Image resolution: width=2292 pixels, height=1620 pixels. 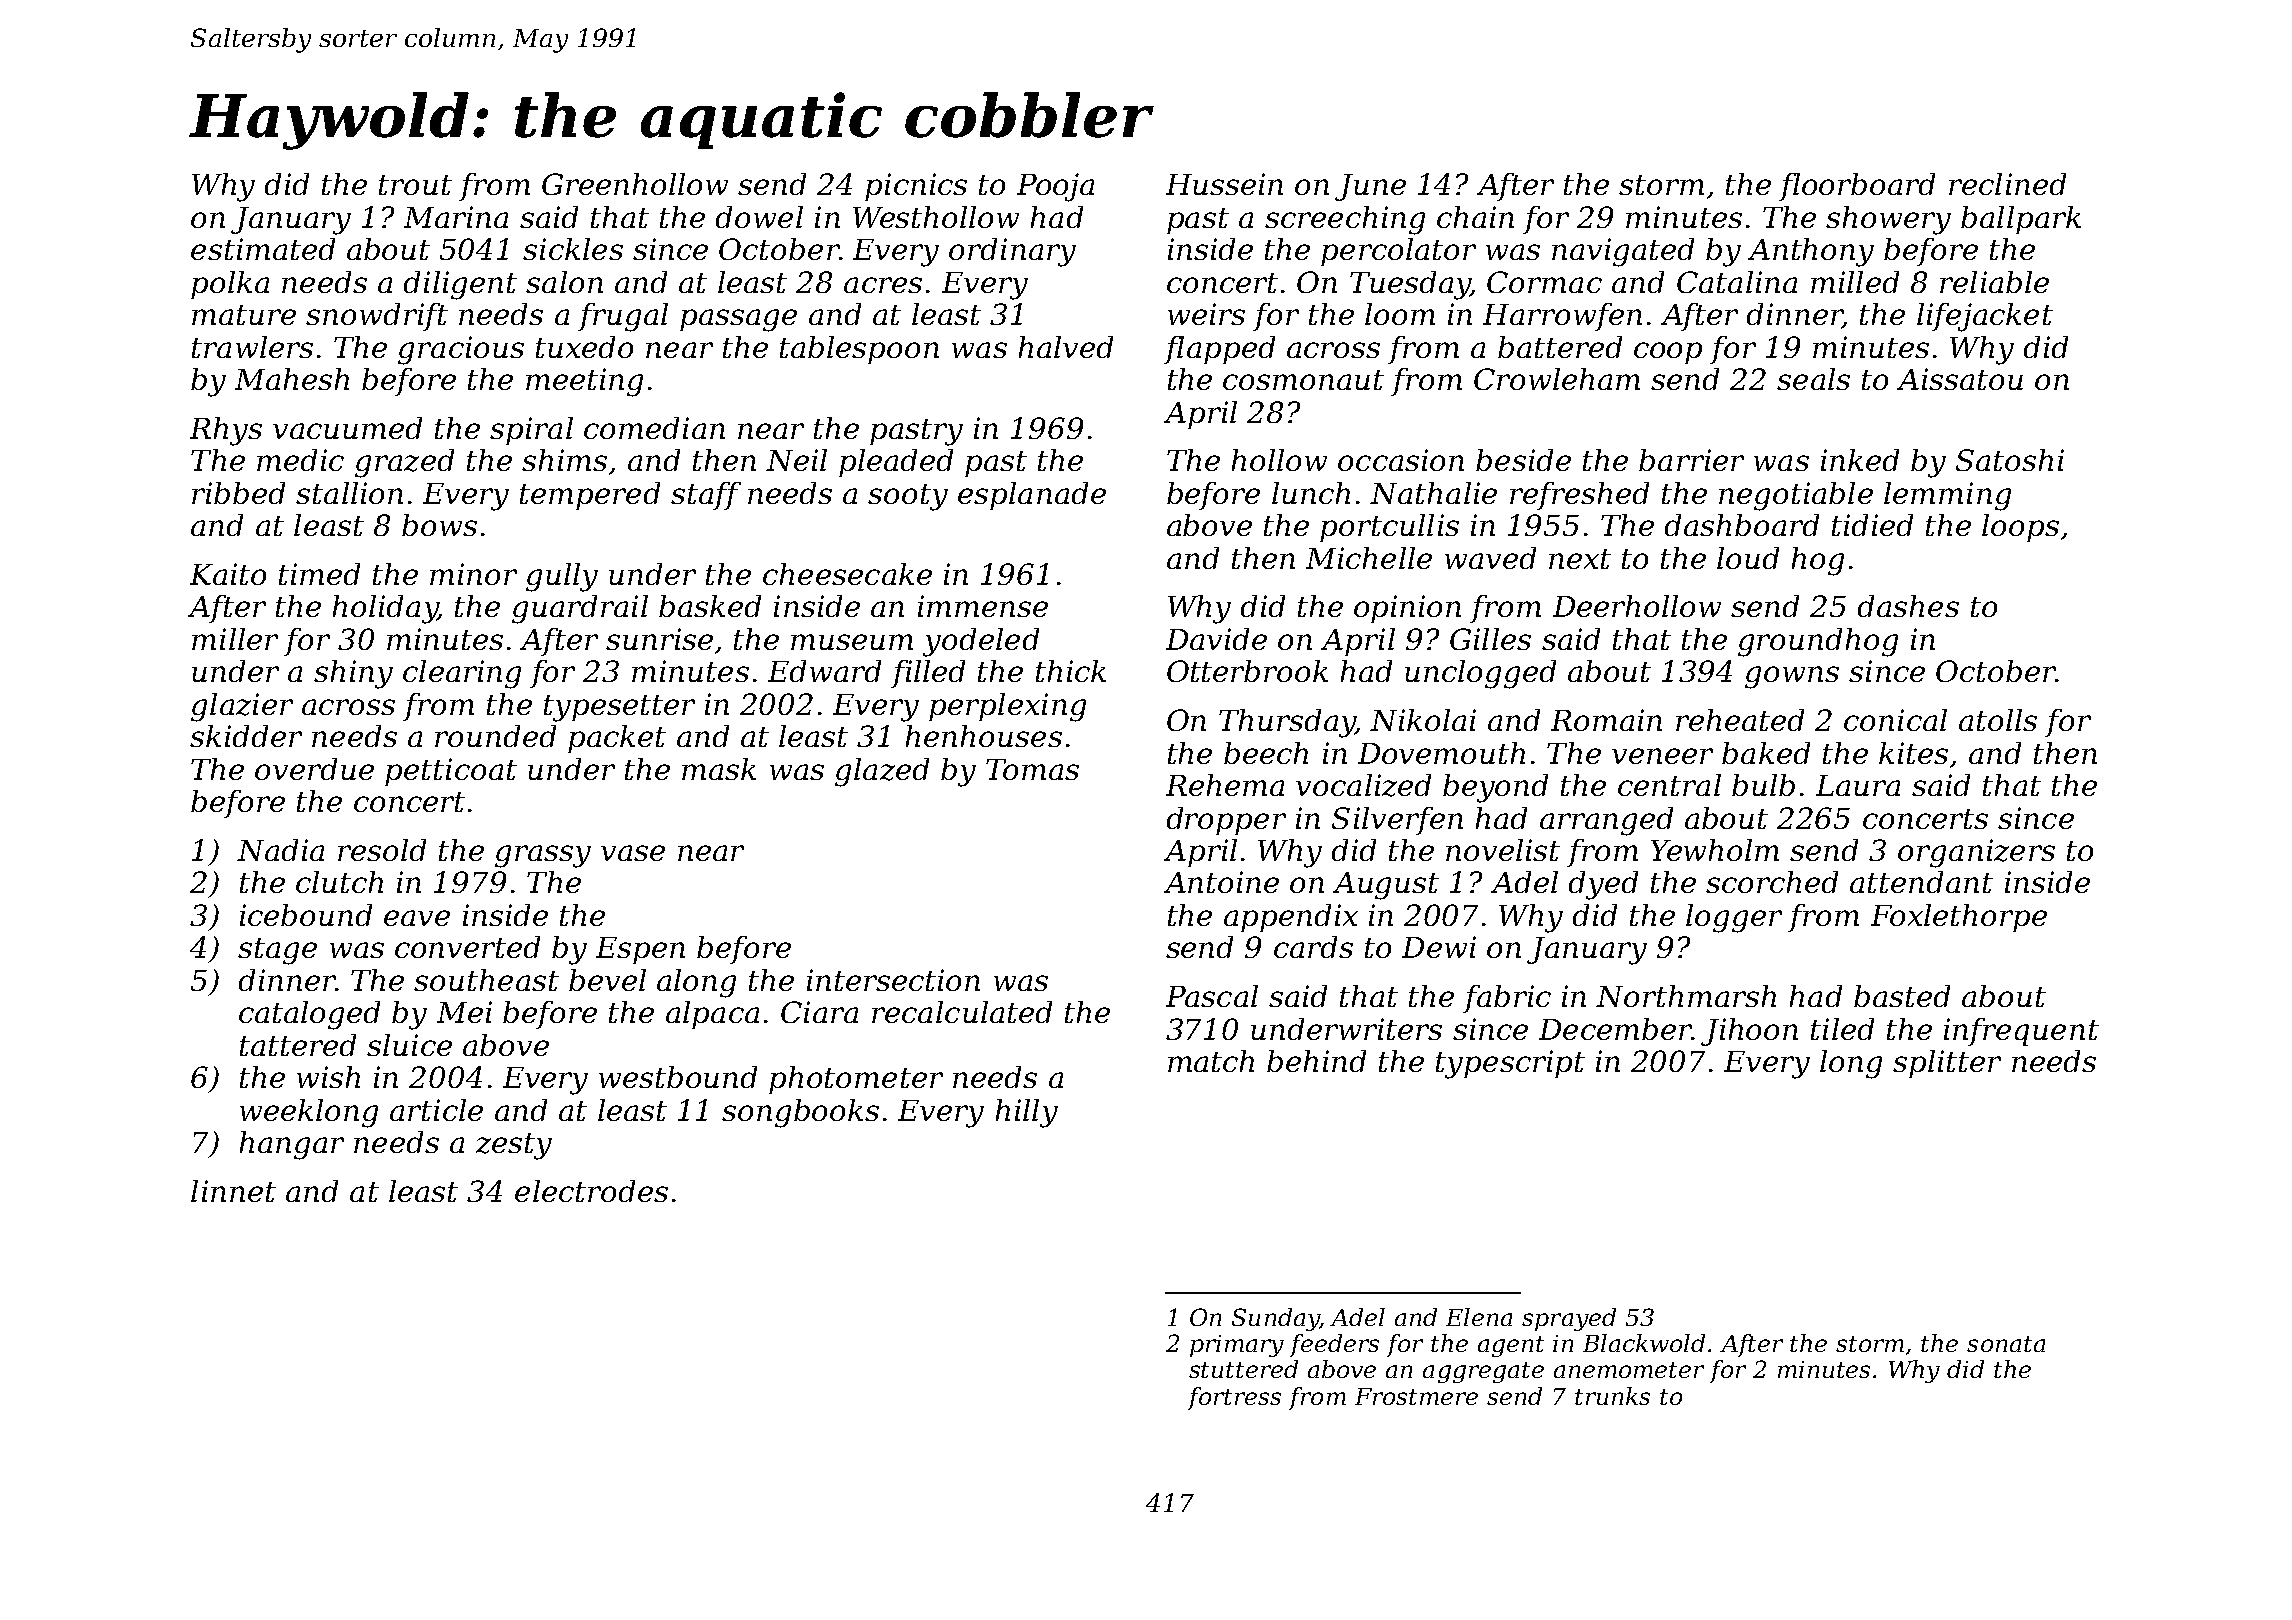 What do you see at coordinates (1976, 853) in the page?
I see `organizers` at bounding box center [1976, 853].
